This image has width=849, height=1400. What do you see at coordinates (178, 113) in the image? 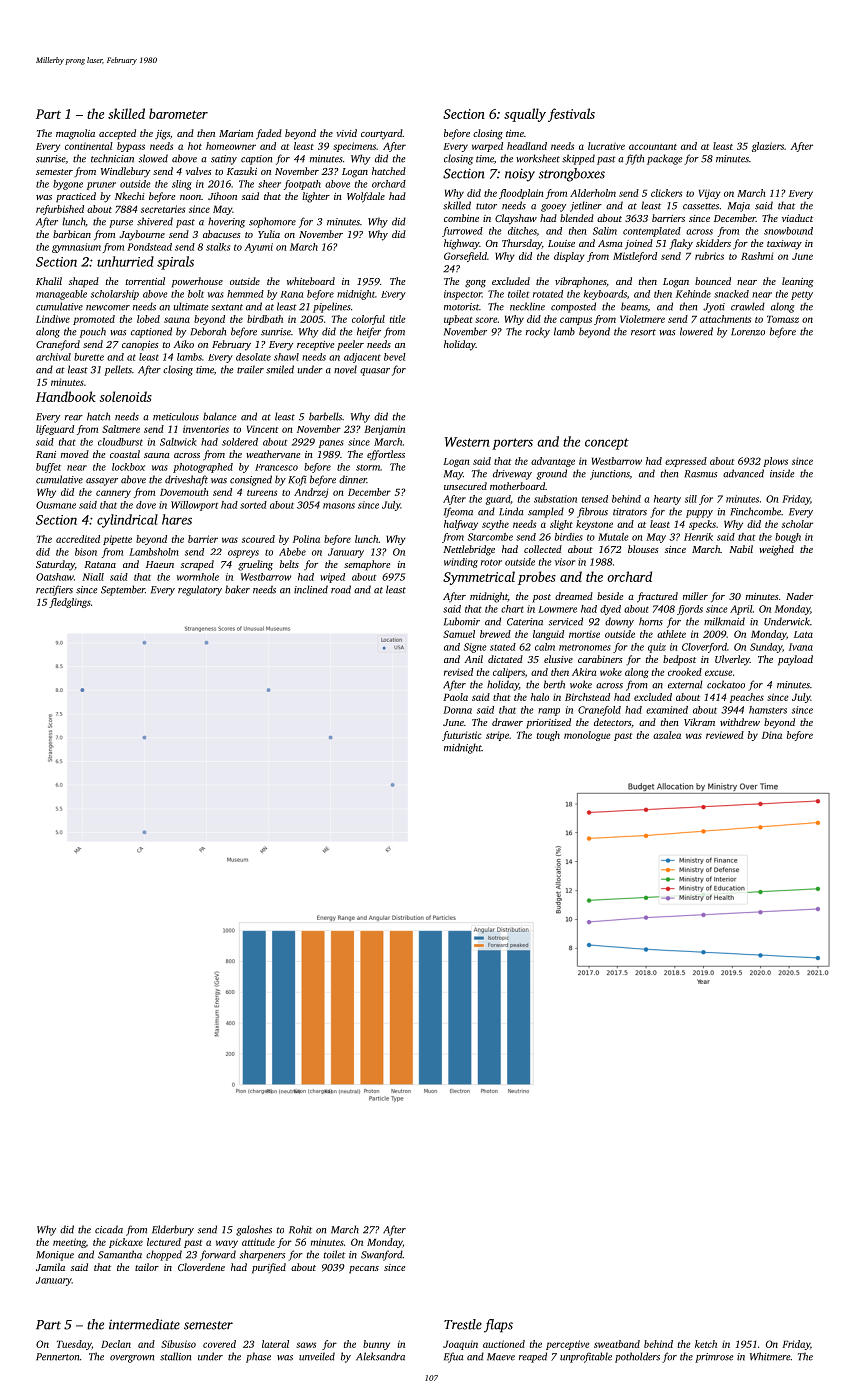
I see `barometer` at bounding box center [178, 113].
